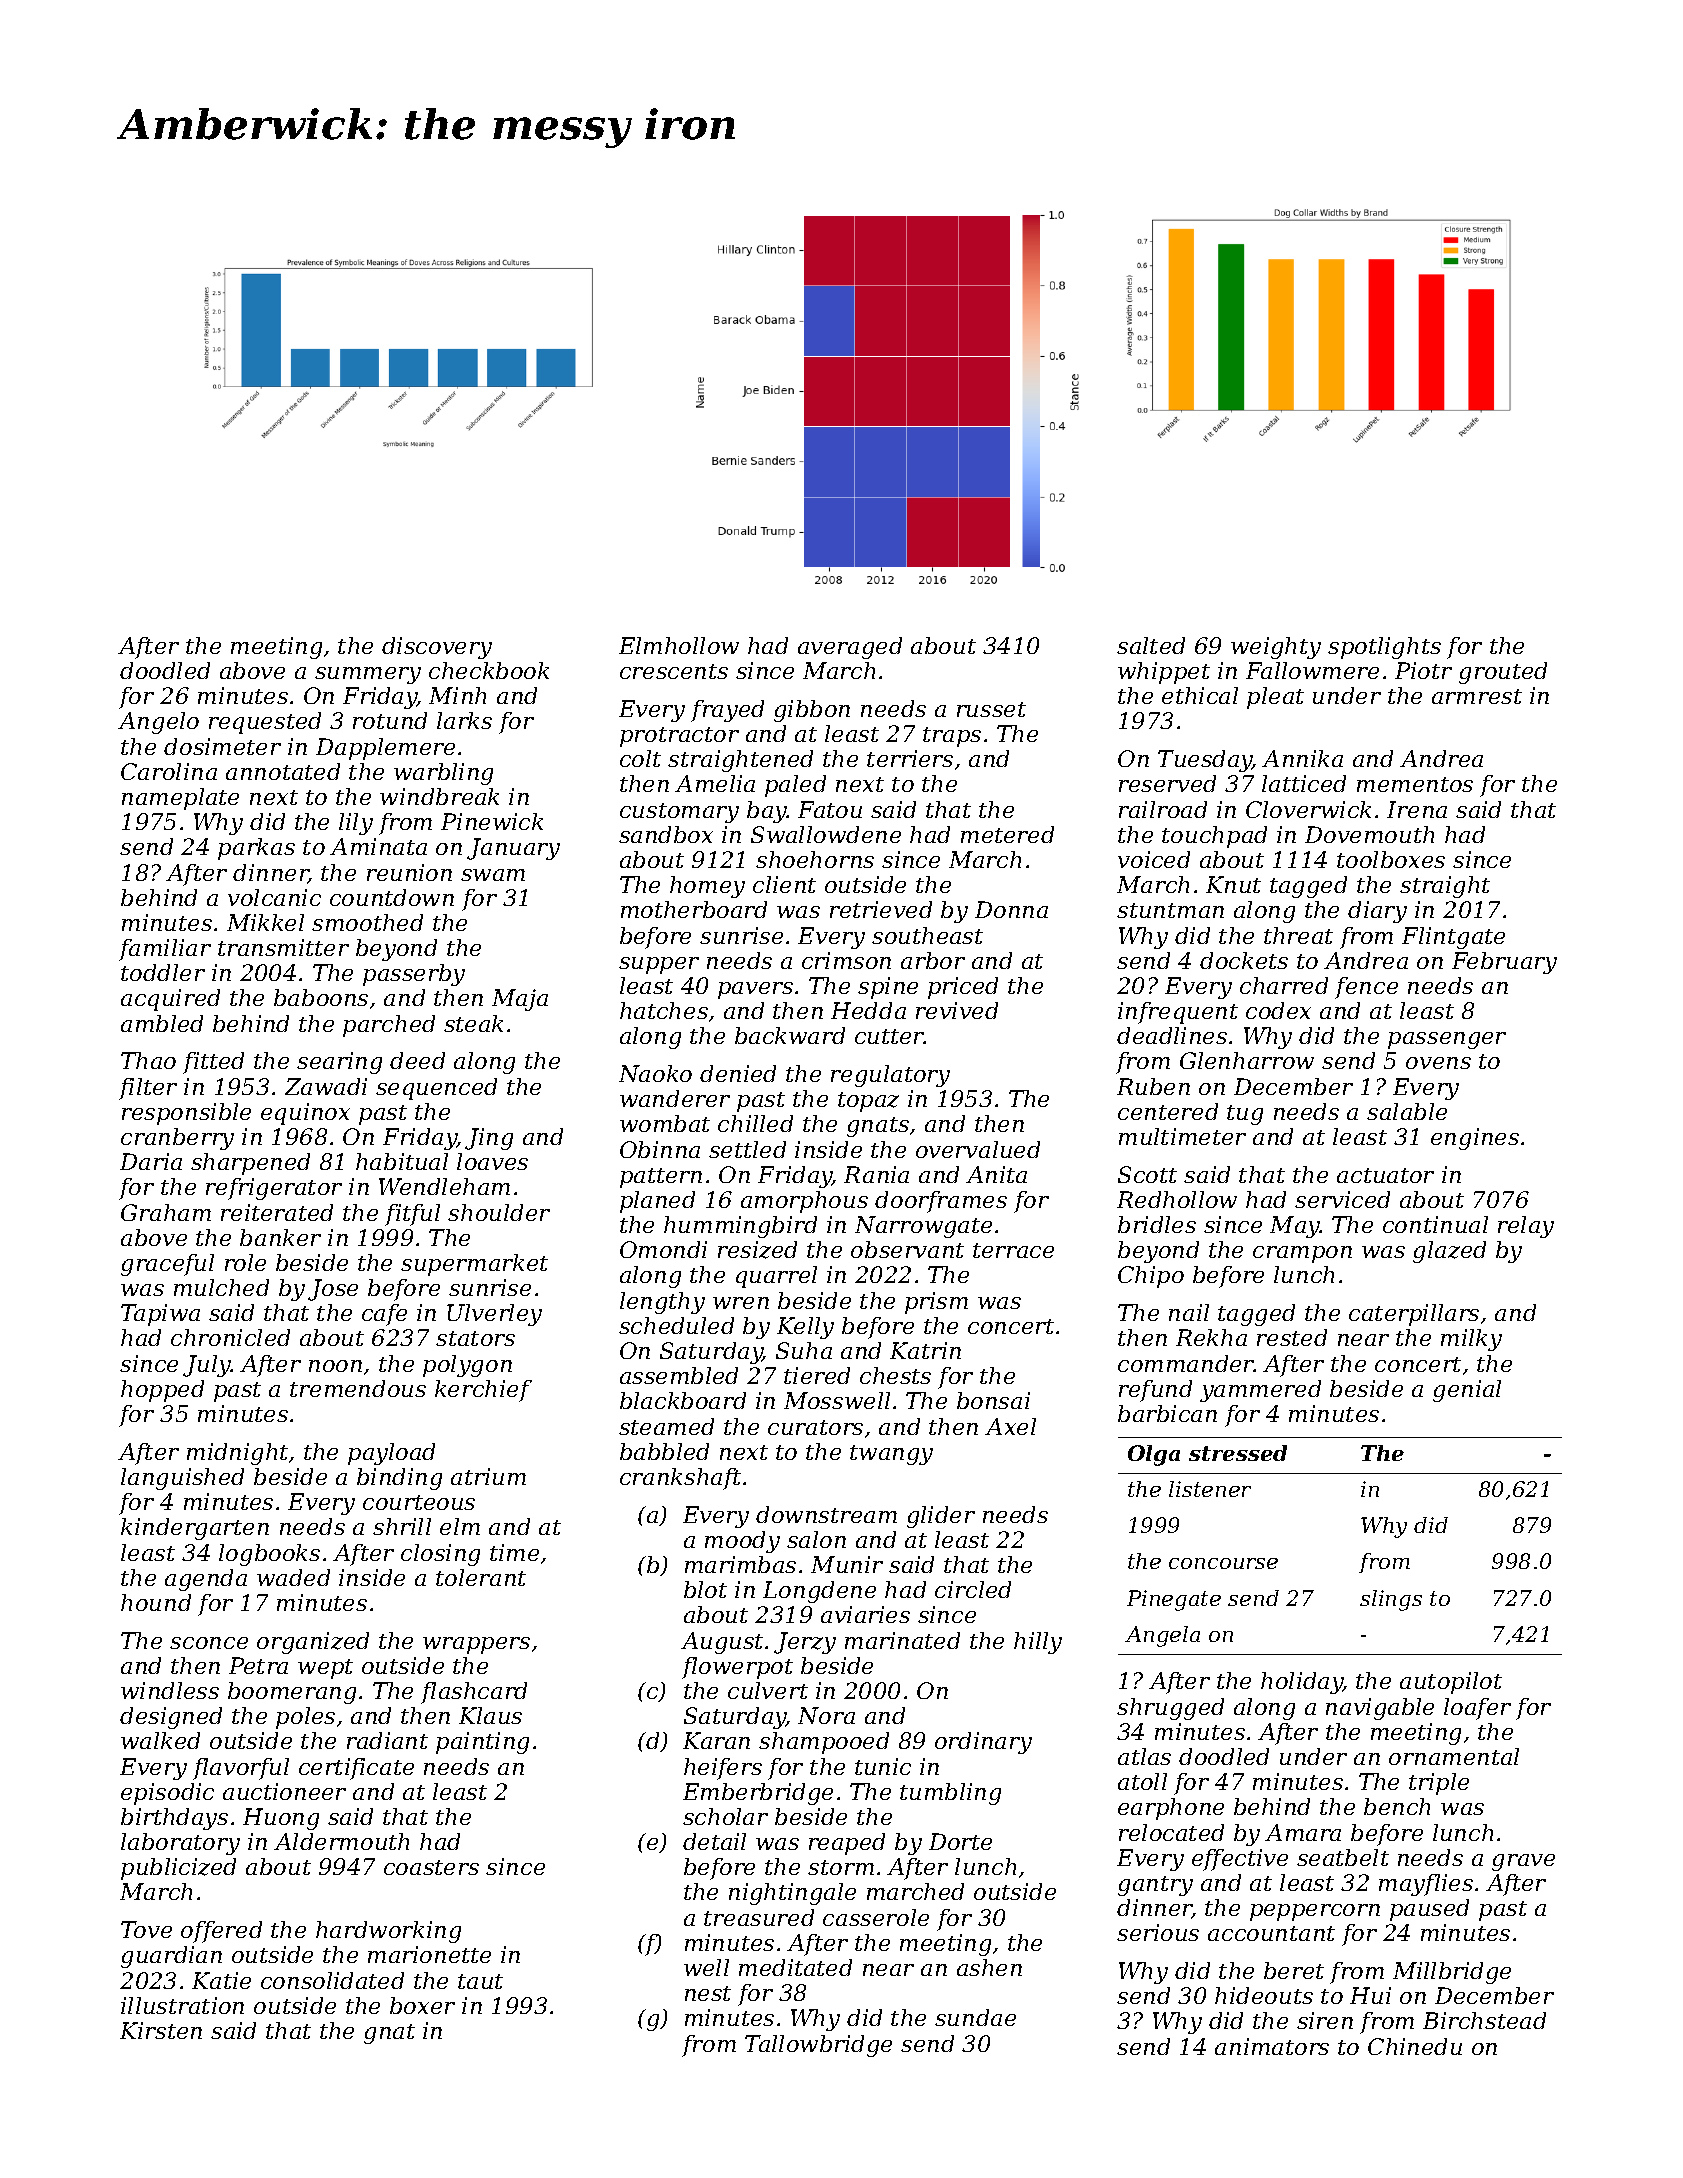 This screenshot has height=2178, width=1683. What do you see at coordinates (368, 675) in the screenshot?
I see `summery` at bounding box center [368, 675].
